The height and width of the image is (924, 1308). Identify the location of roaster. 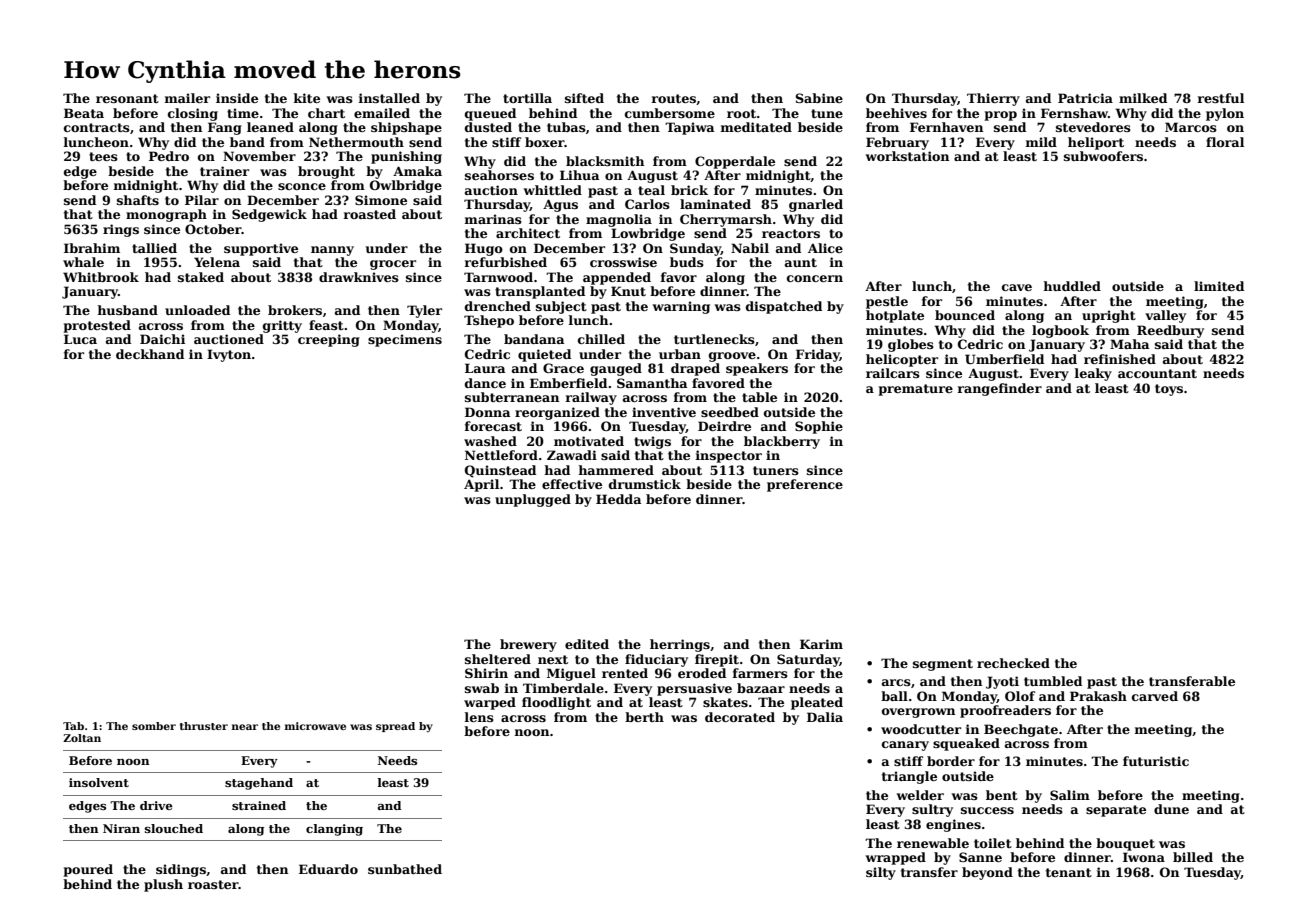
(213, 884).
